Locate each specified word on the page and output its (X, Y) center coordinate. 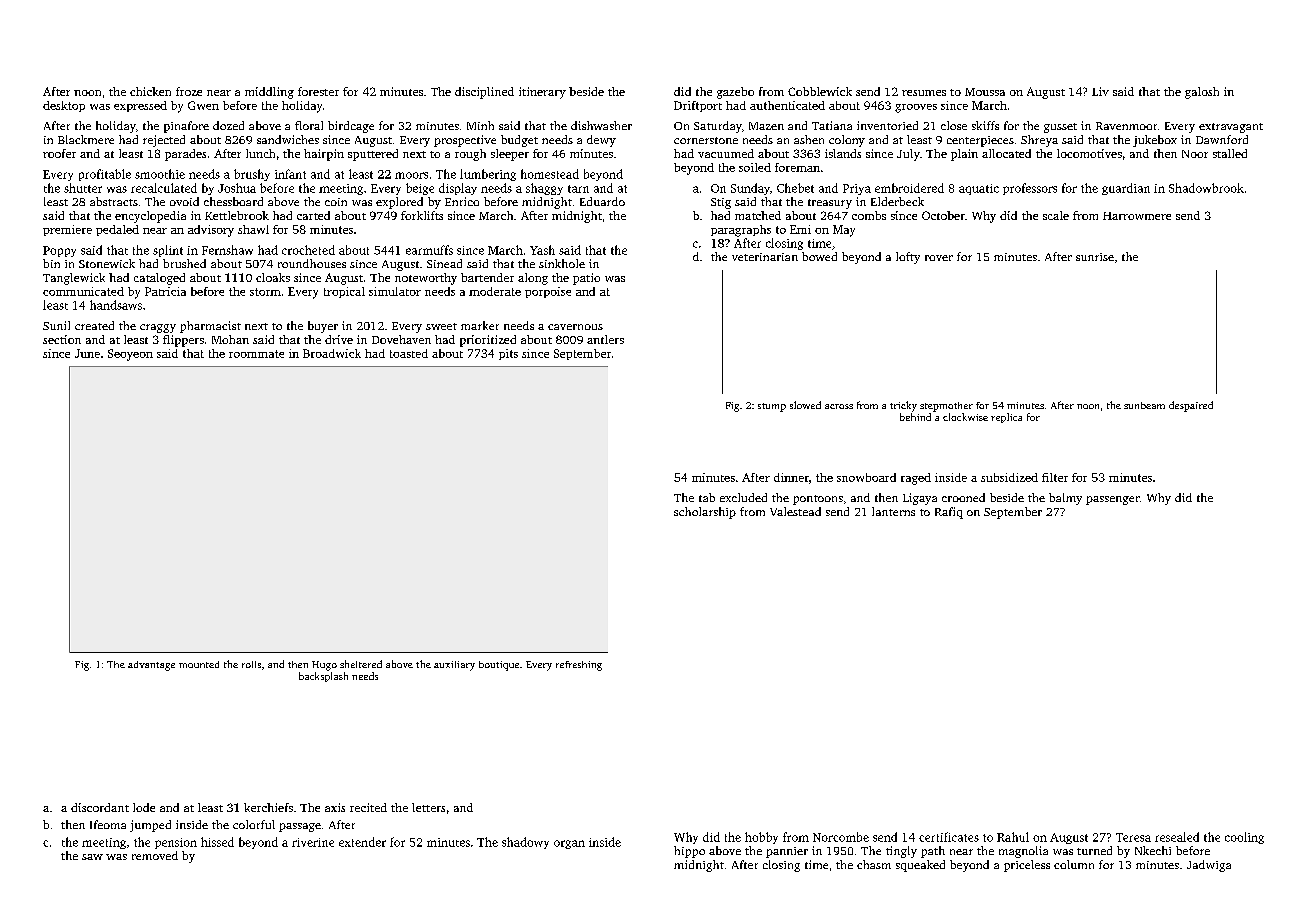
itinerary (542, 93)
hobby (761, 838)
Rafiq (949, 513)
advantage (151, 666)
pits (508, 354)
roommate (256, 354)
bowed (819, 256)
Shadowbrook (1206, 188)
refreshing (579, 666)
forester (318, 91)
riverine (313, 842)
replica (1006, 418)
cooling (1244, 838)
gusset (1060, 128)
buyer (323, 327)
